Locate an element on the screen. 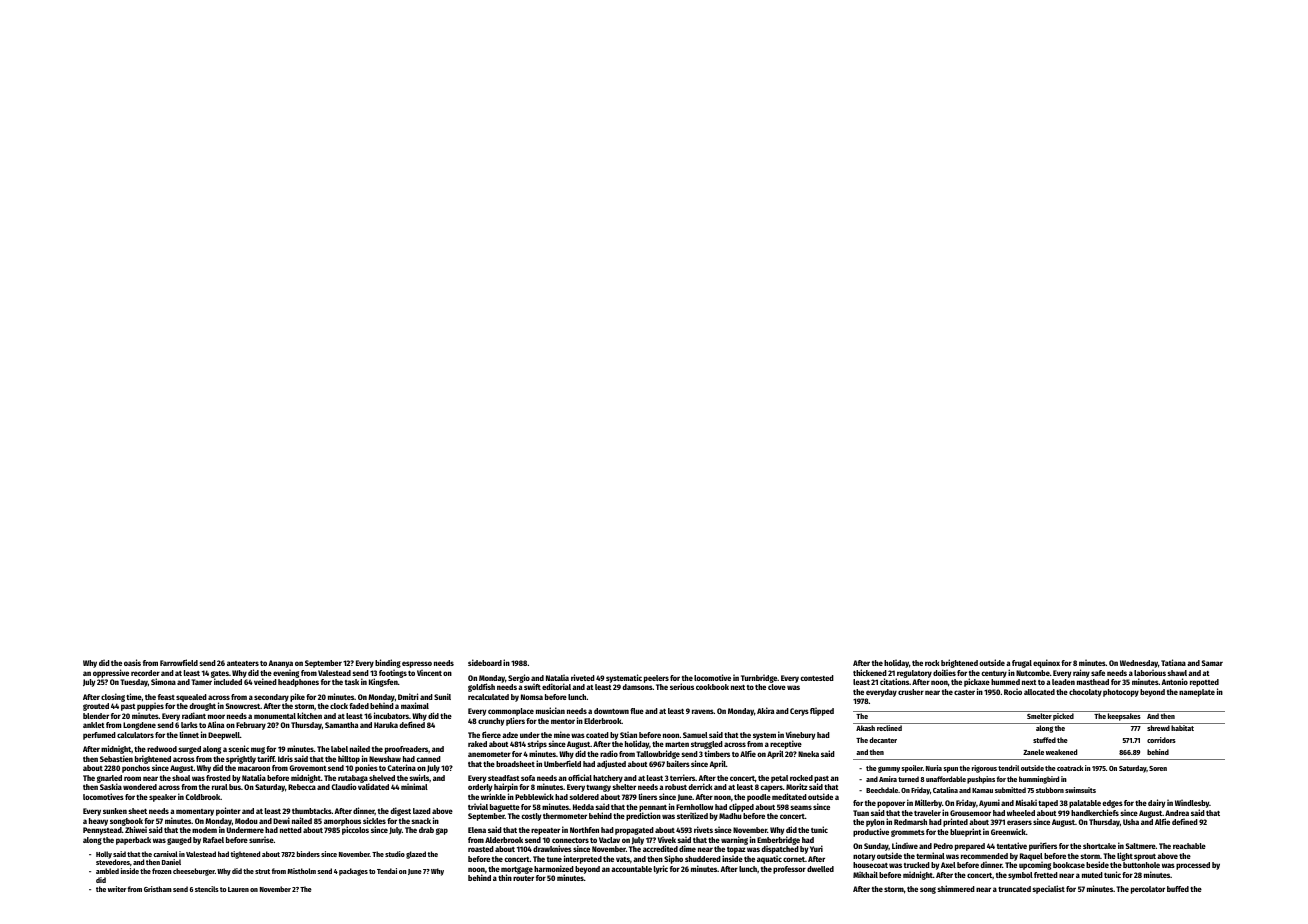 The width and height of the screenshot is (1308, 924). damsons is located at coordinates (638, 687).
